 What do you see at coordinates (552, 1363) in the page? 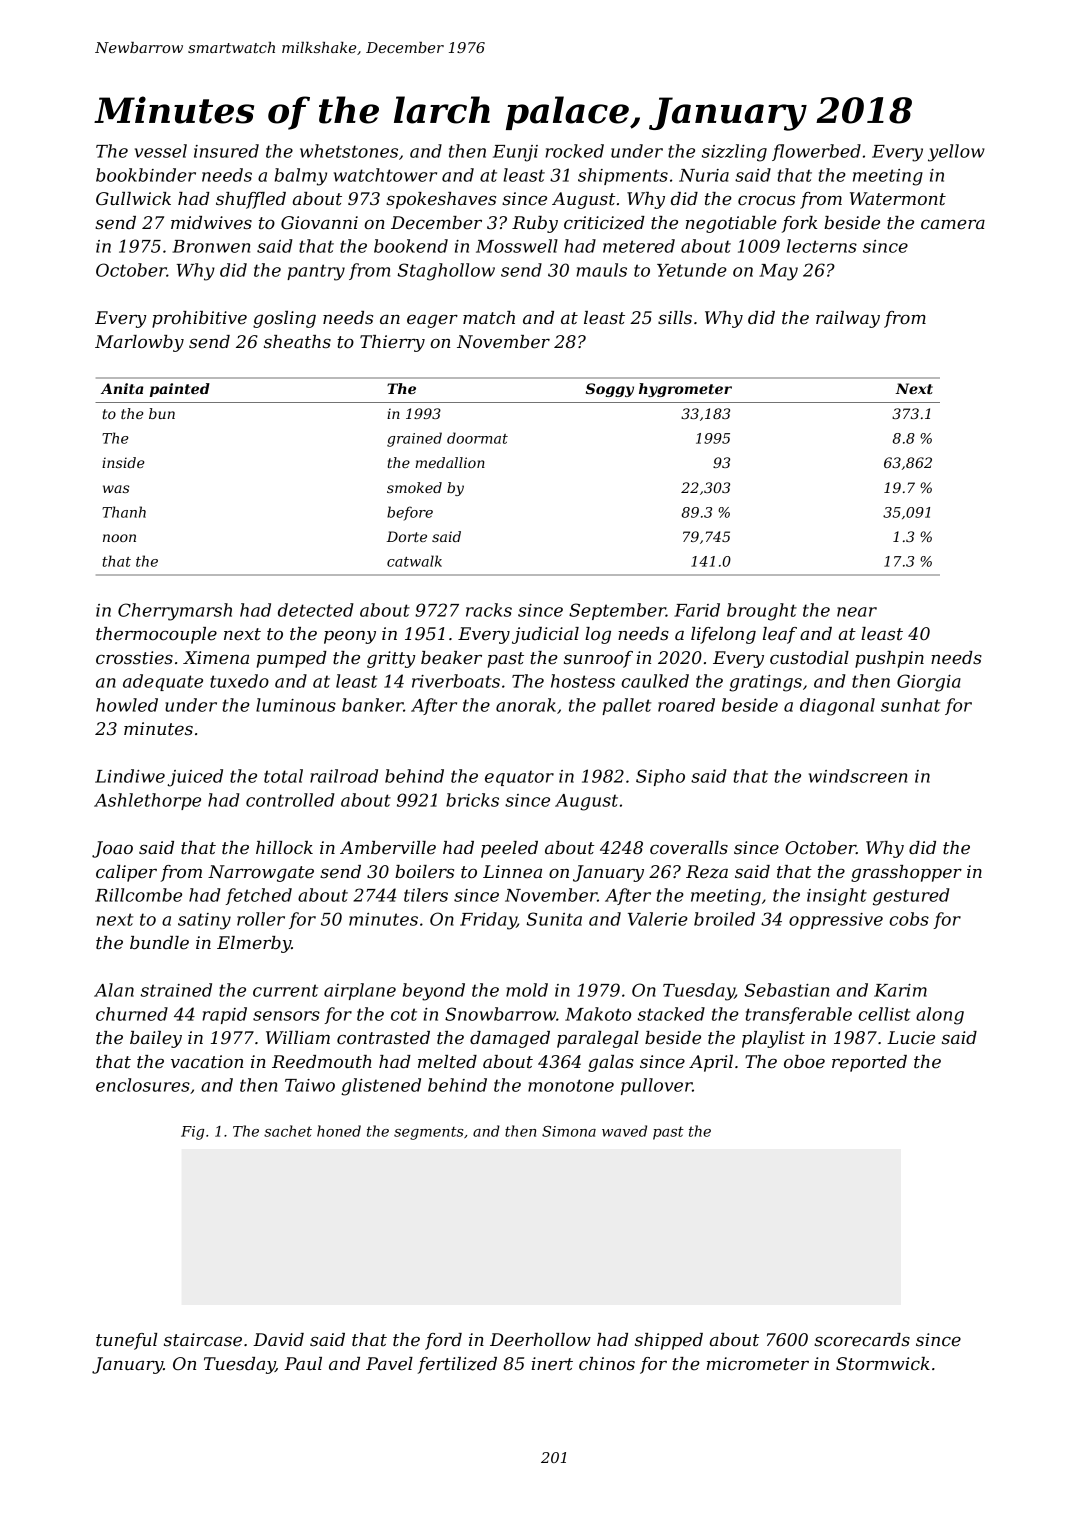
I see `inert` at bounding box center [552, 1363].
